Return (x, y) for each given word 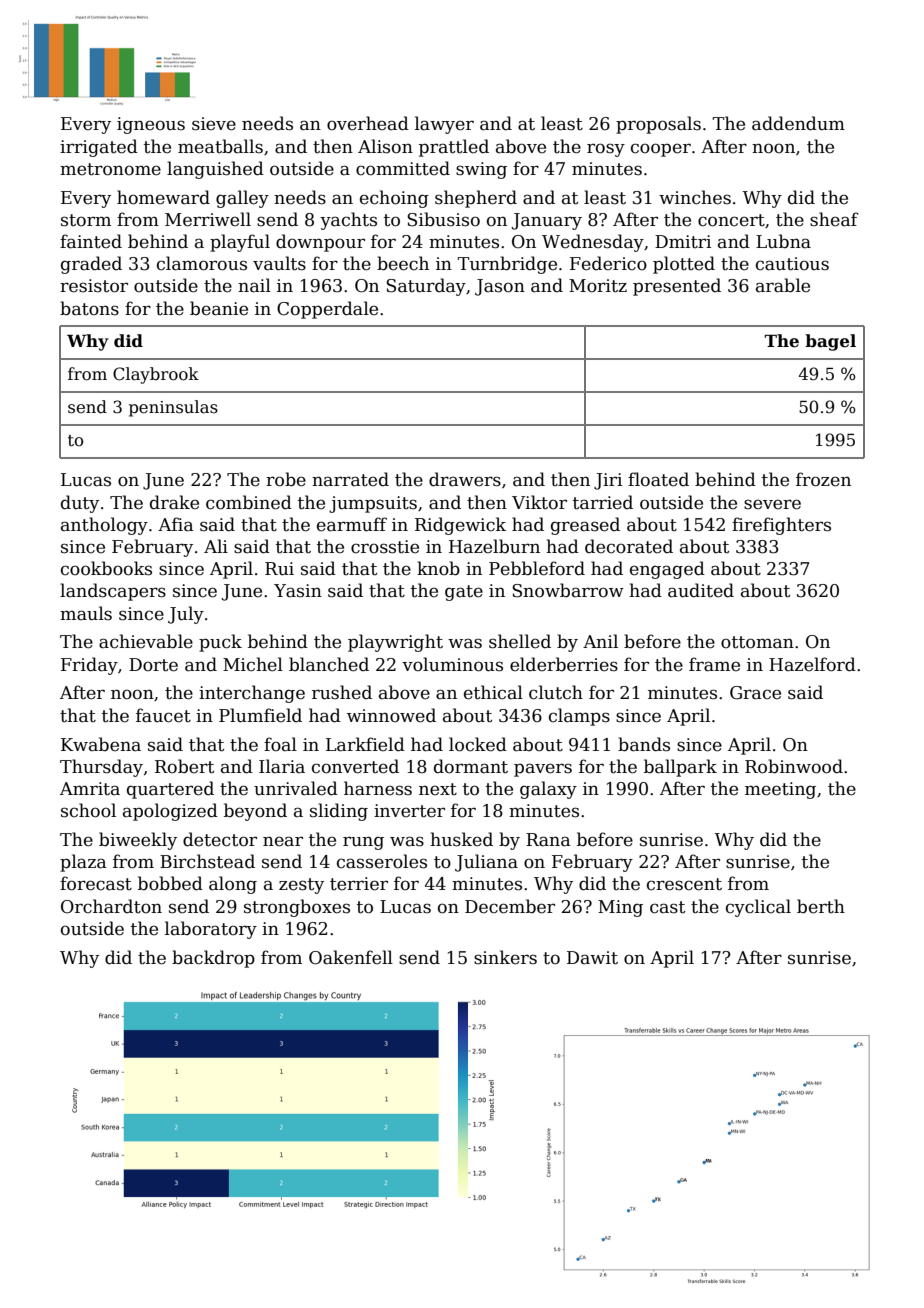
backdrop (213, 959)
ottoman (757, 642)
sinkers (505, 957)
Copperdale (327, 310)
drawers (465, 479)
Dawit (592, 958)
